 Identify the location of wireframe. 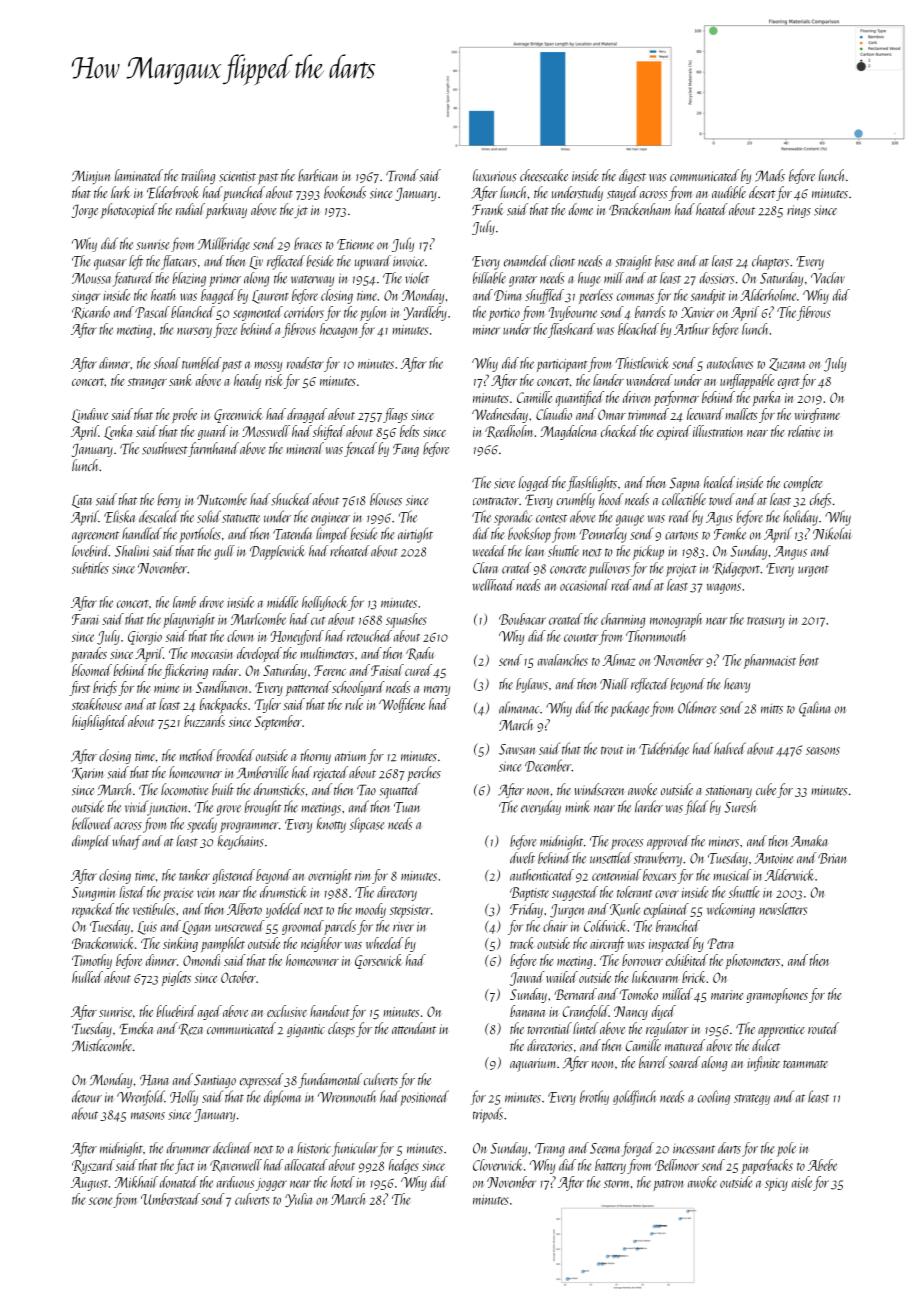
(817, 415).
